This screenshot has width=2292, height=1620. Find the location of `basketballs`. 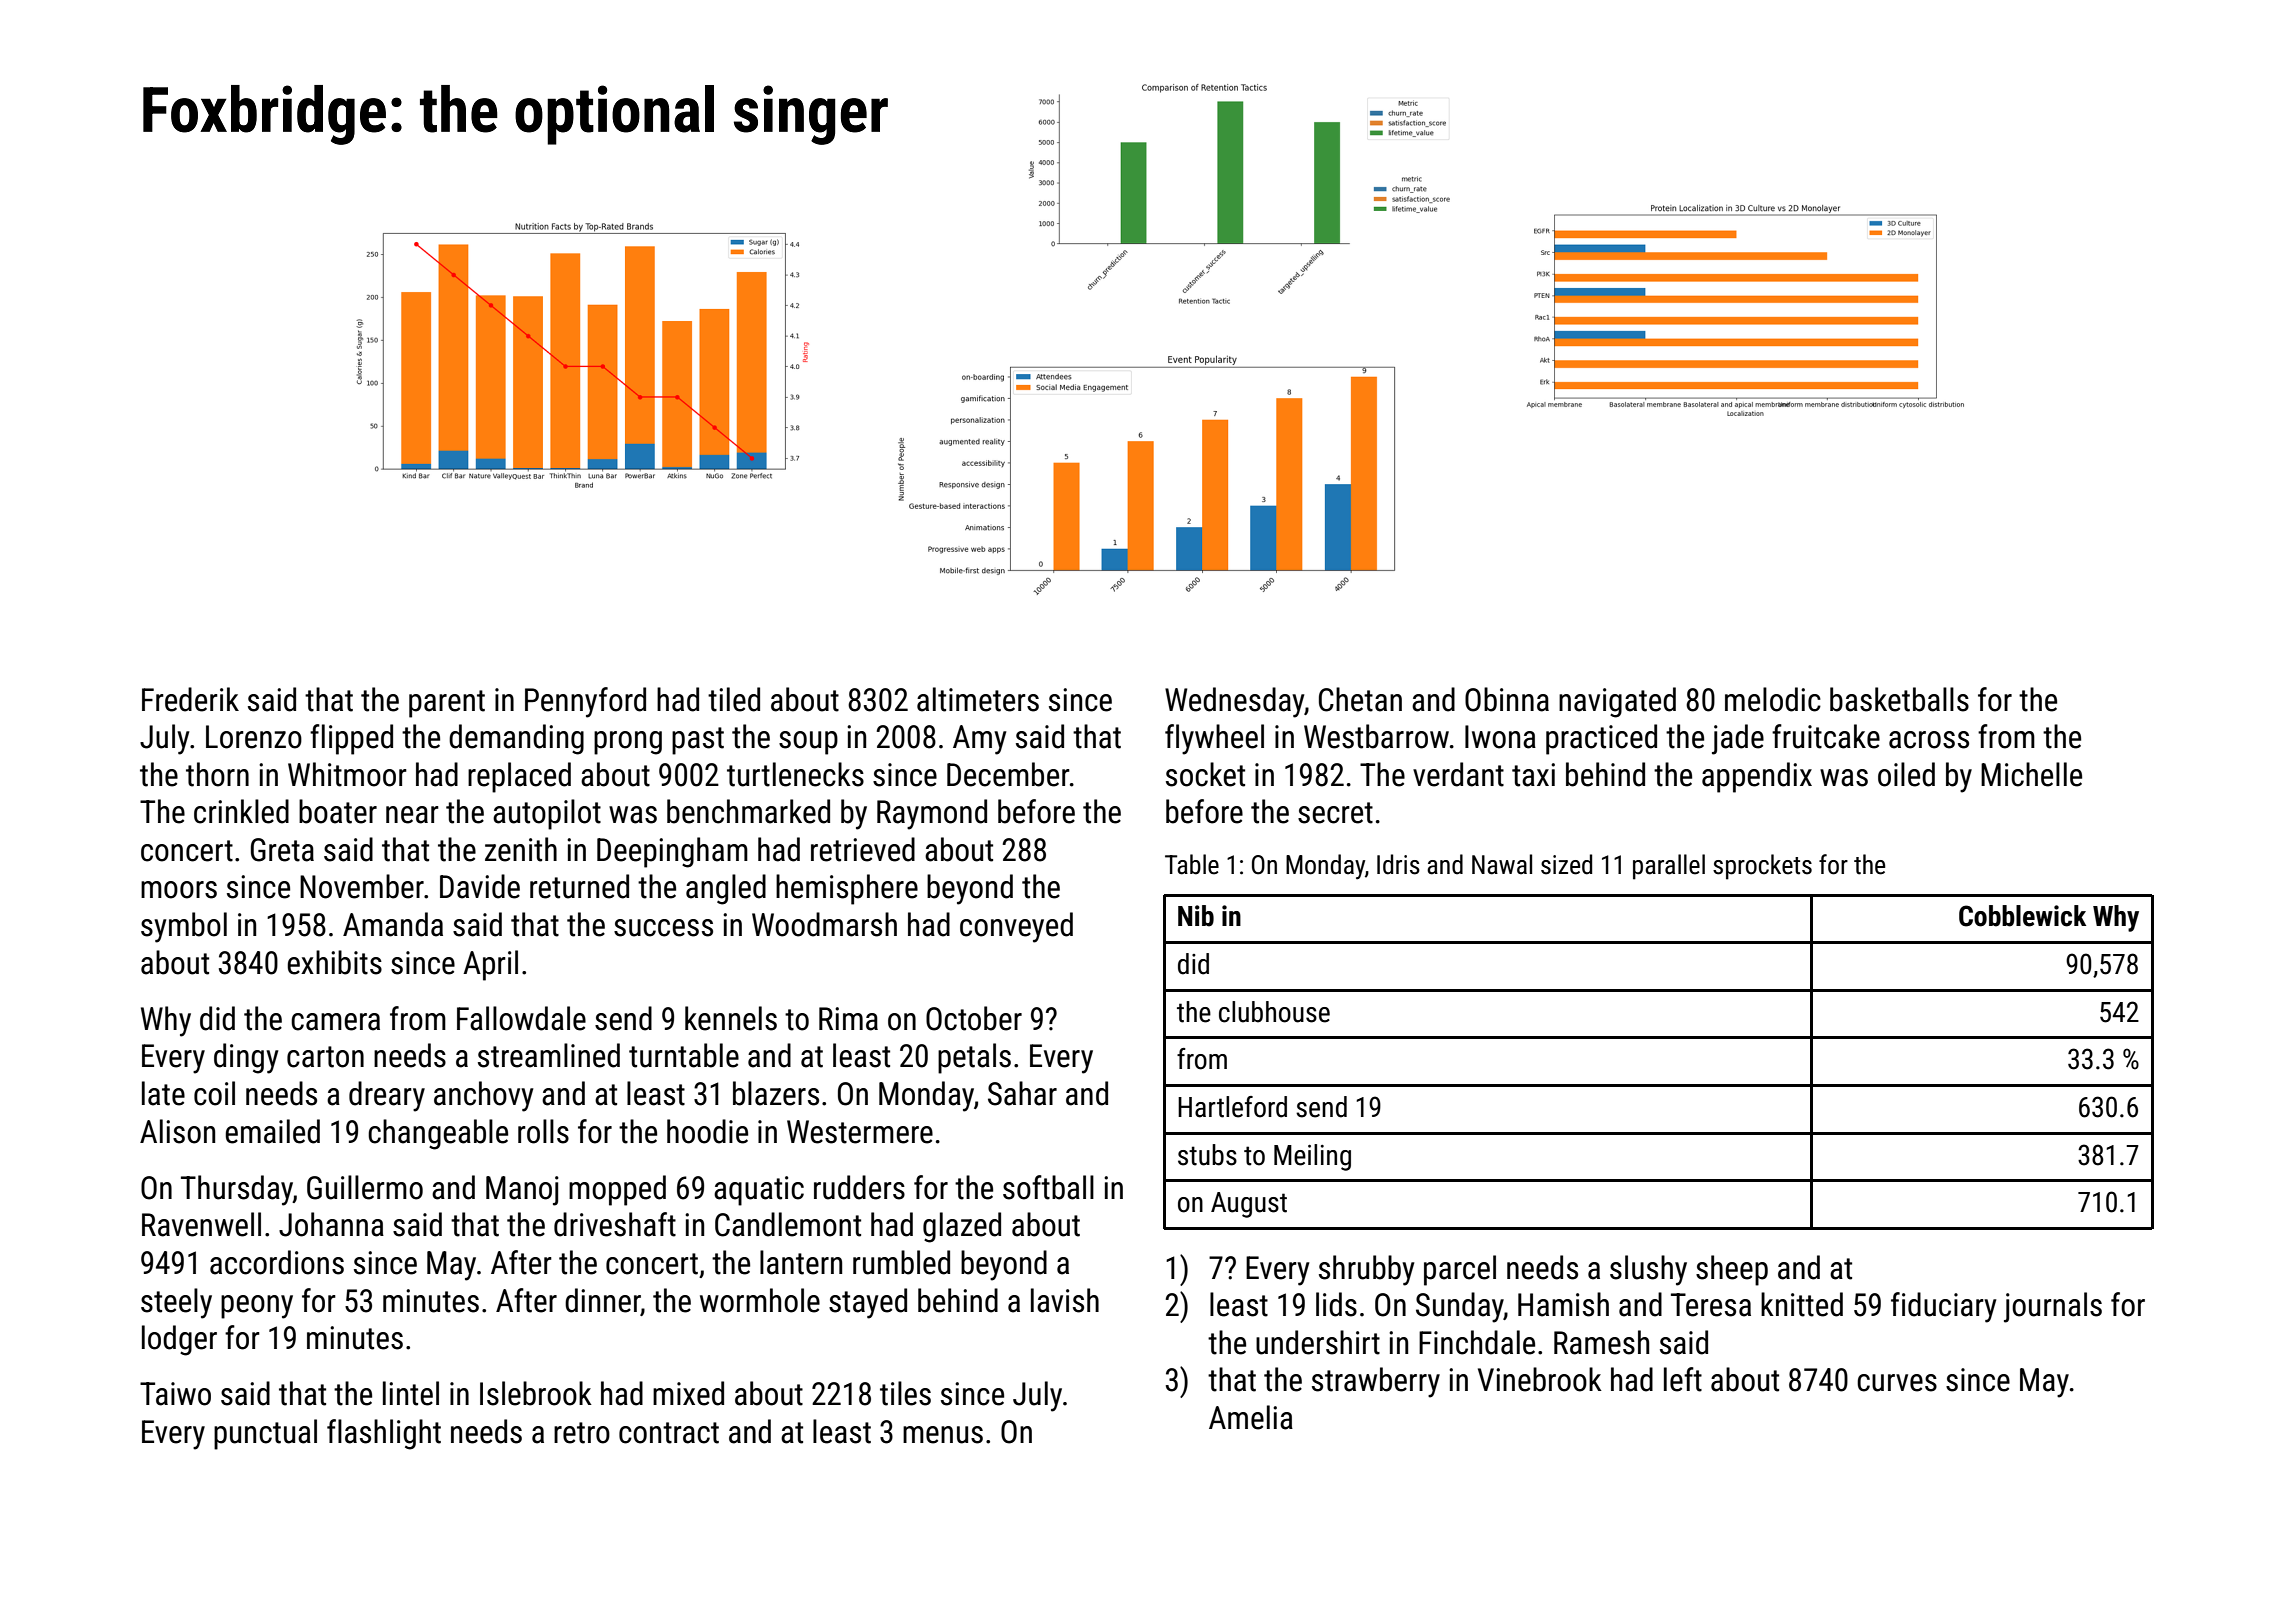

basketballs is located at coordinates (1899, 699).
